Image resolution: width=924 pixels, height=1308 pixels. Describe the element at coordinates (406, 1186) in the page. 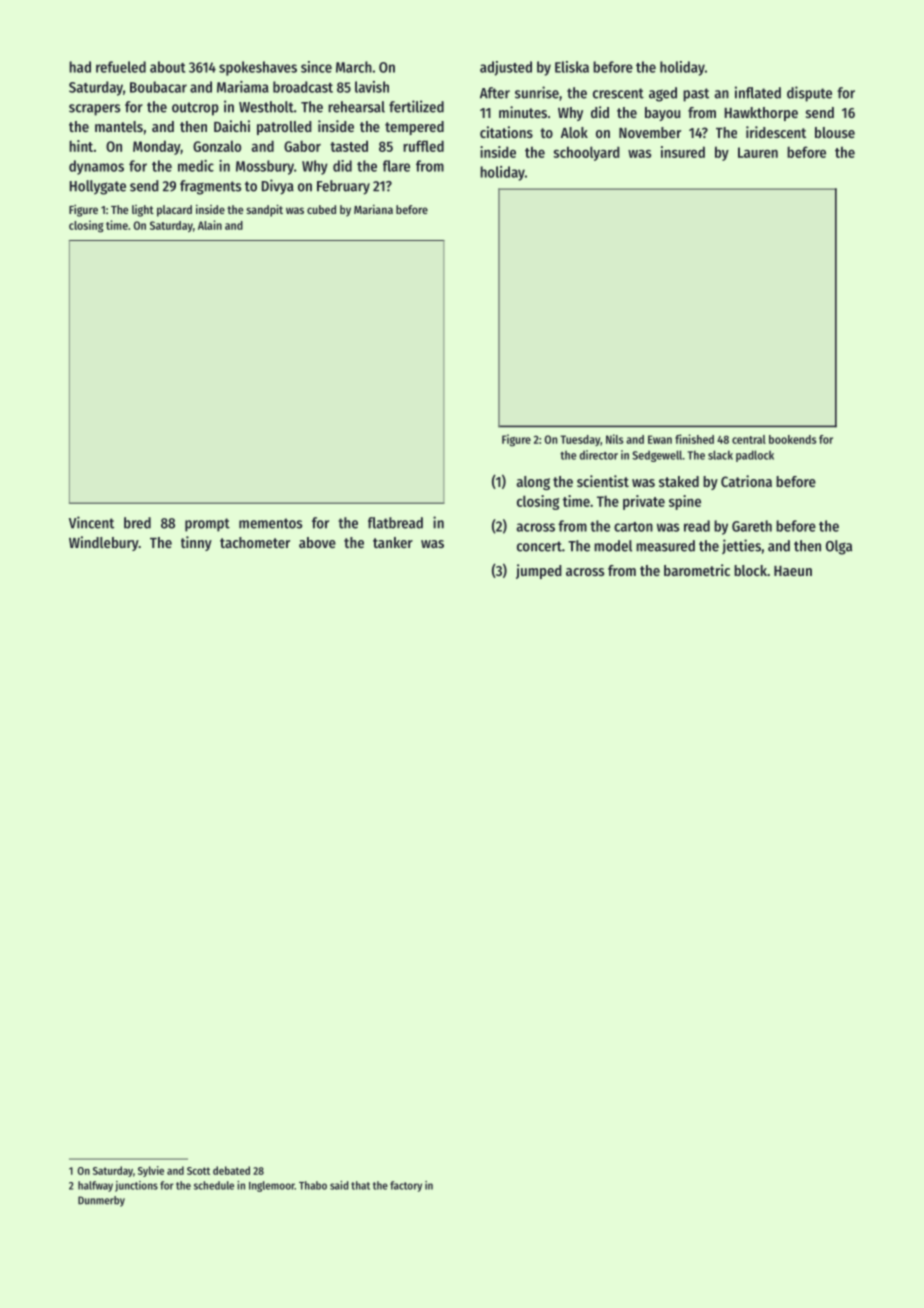

I see `factory` at that location.
